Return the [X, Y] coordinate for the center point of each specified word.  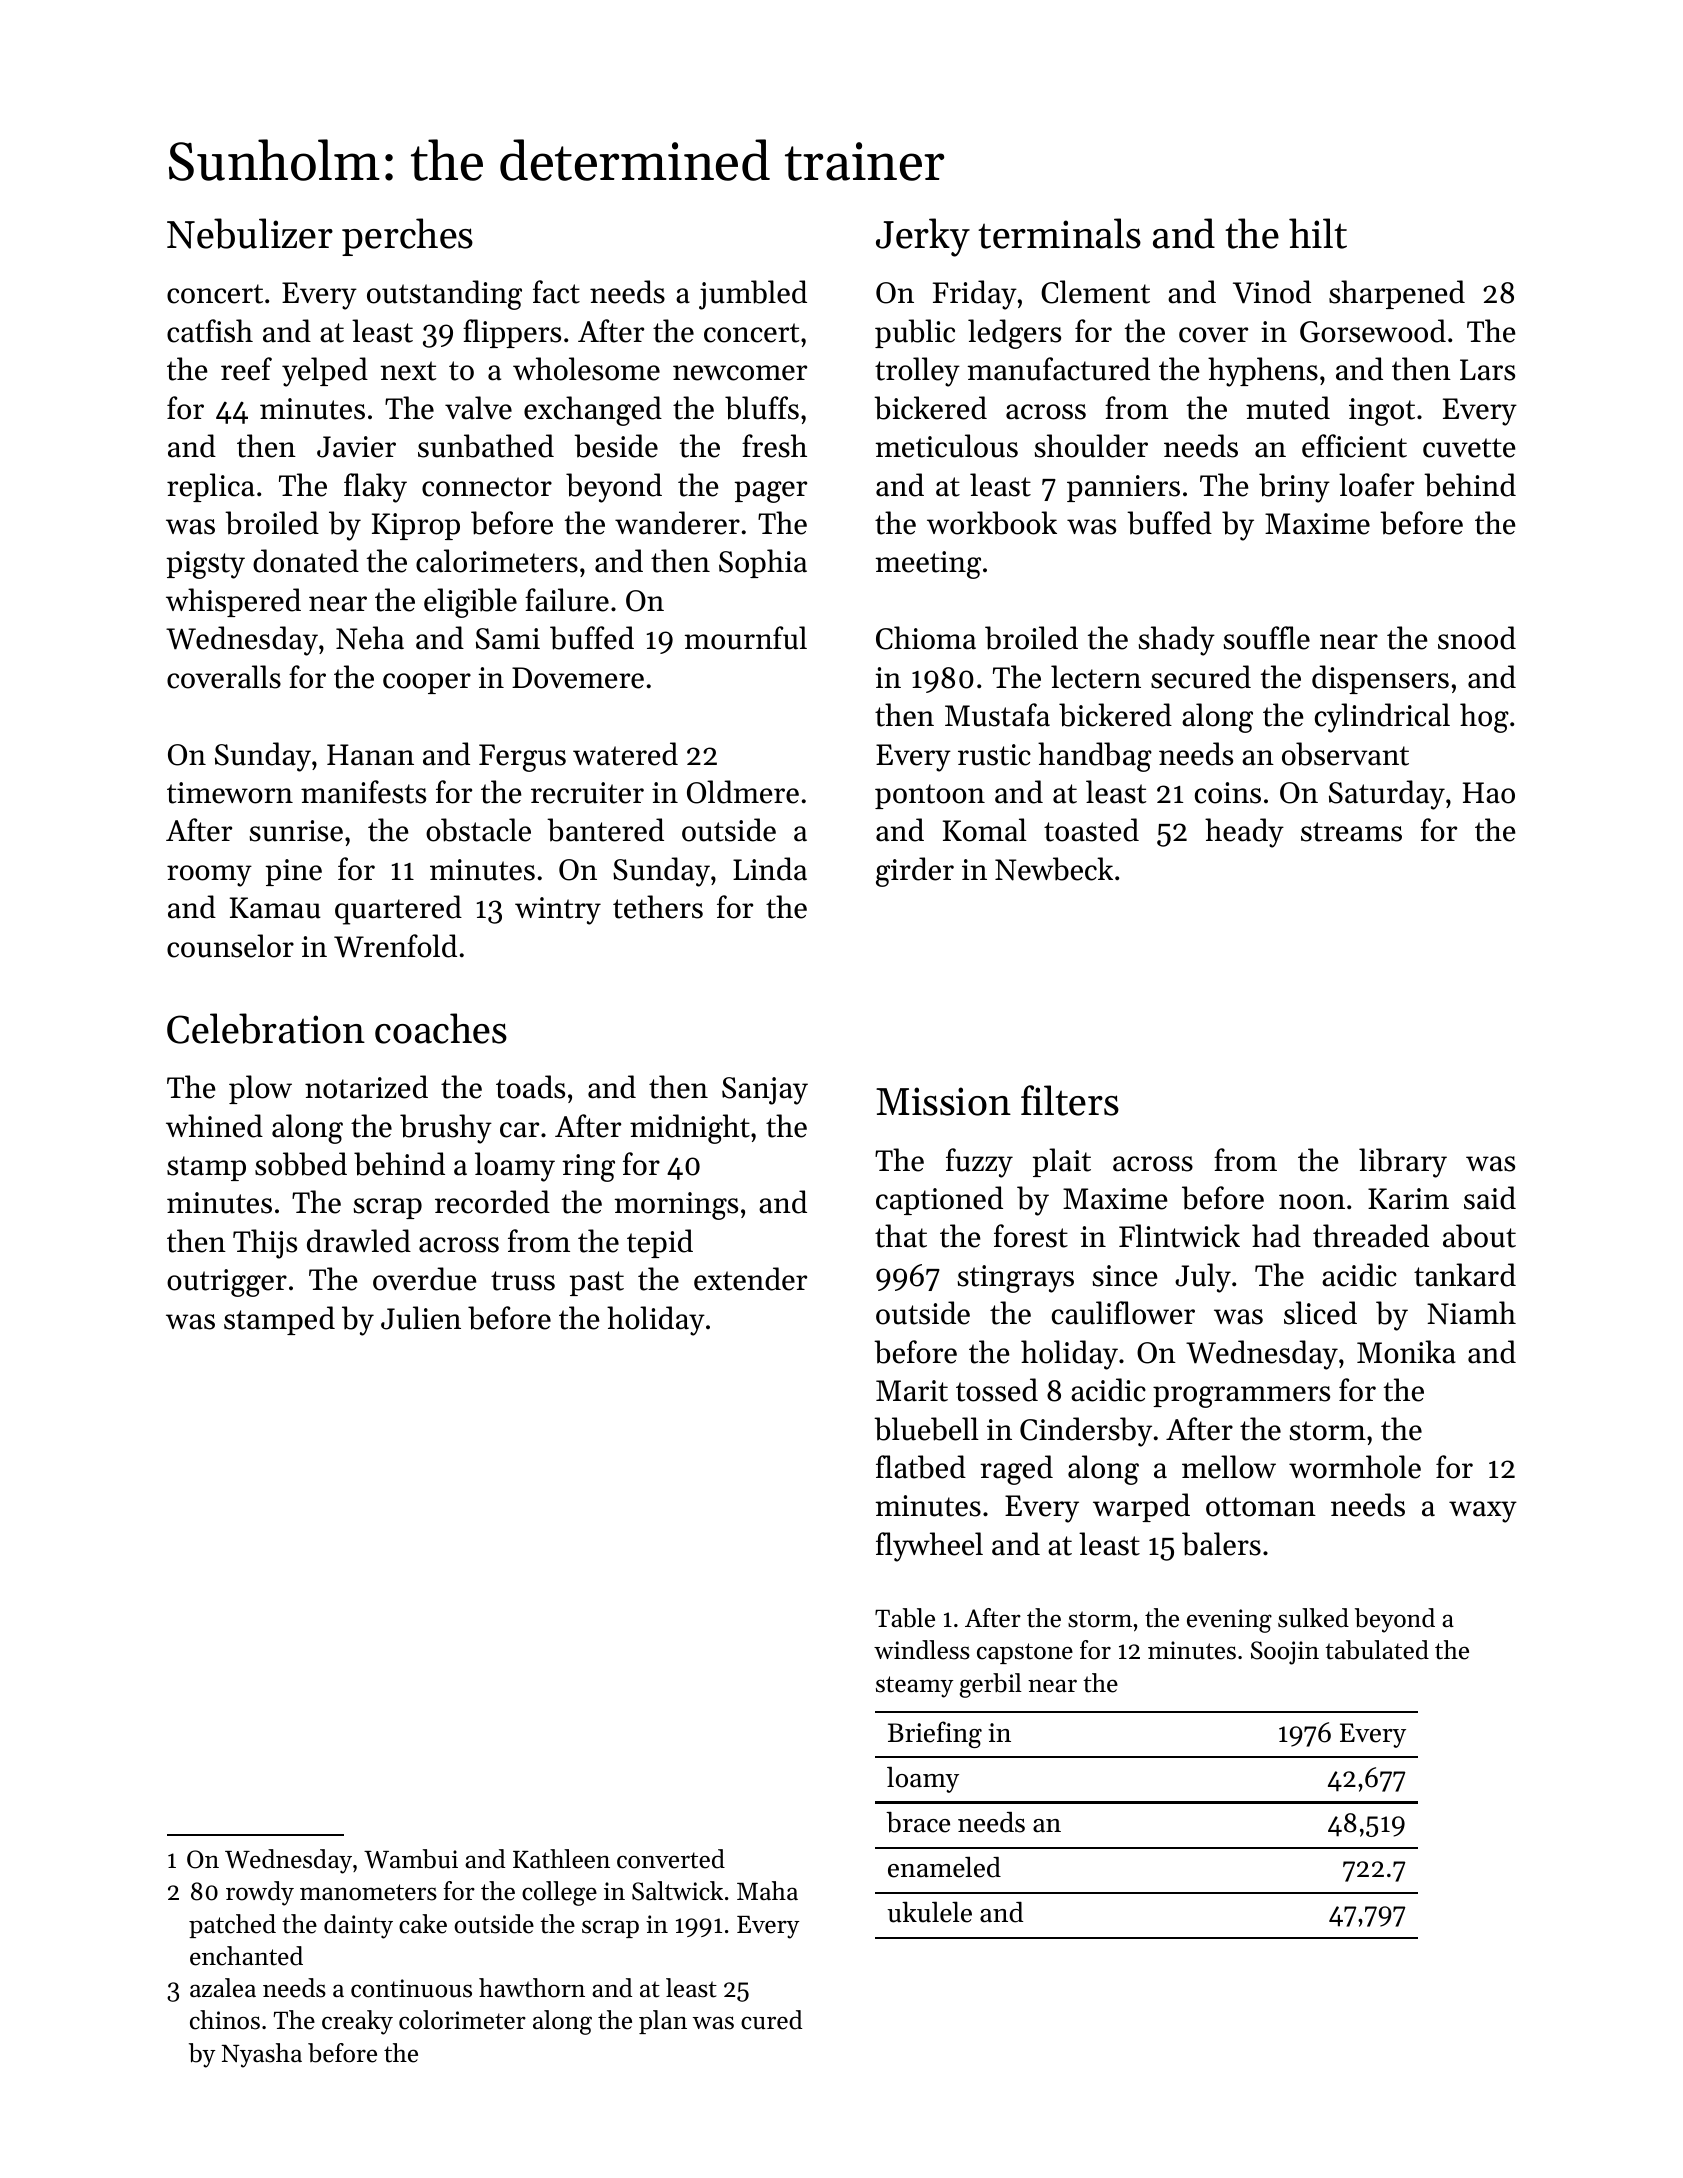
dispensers [1380, 679]
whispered [233, 602]
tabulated [1377, 1650]
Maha [767, 1890]
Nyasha [262, 2055]
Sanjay [765, 1091]
